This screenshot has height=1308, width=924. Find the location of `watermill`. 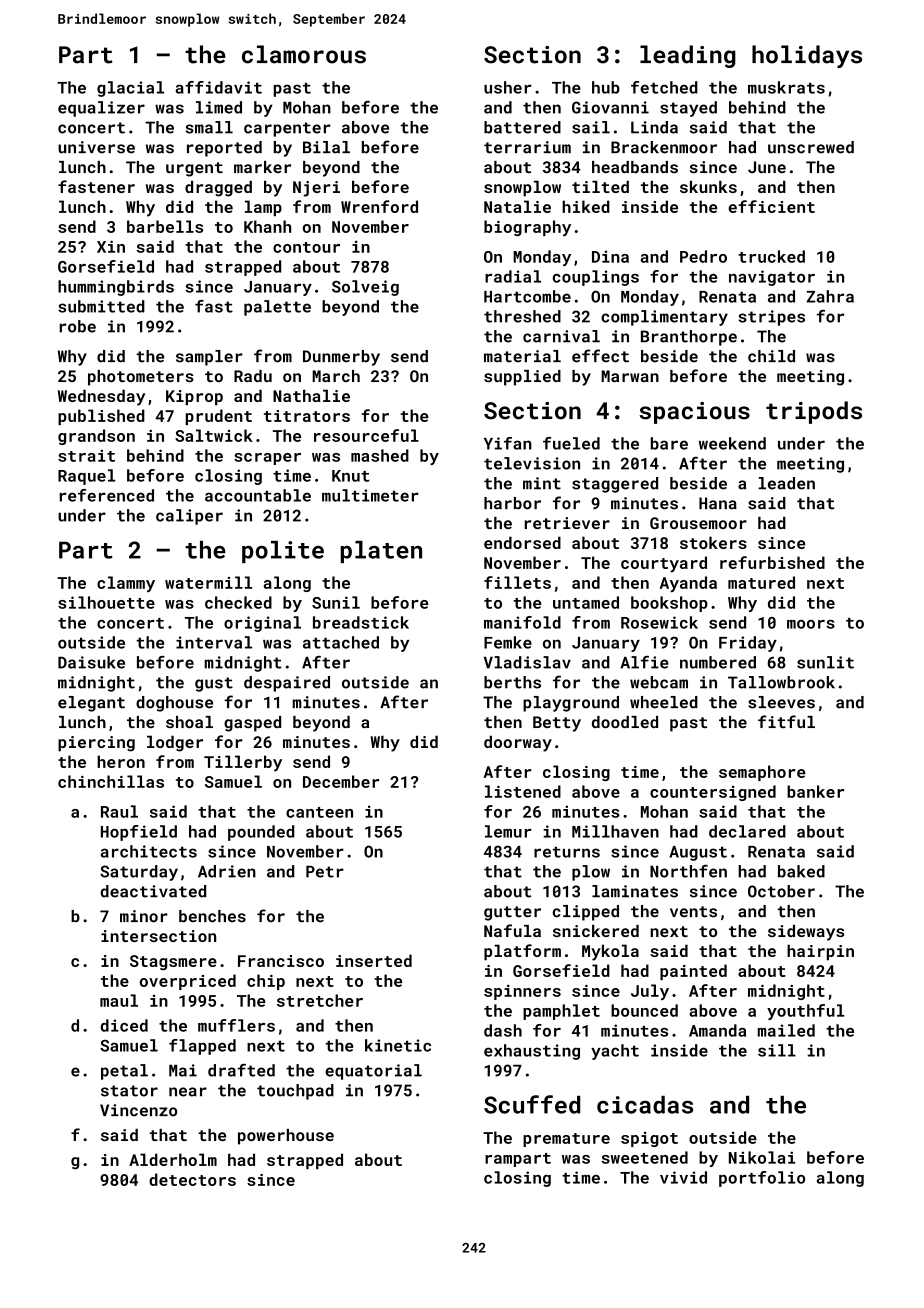

watermill is located at coordinates (208, 582).
